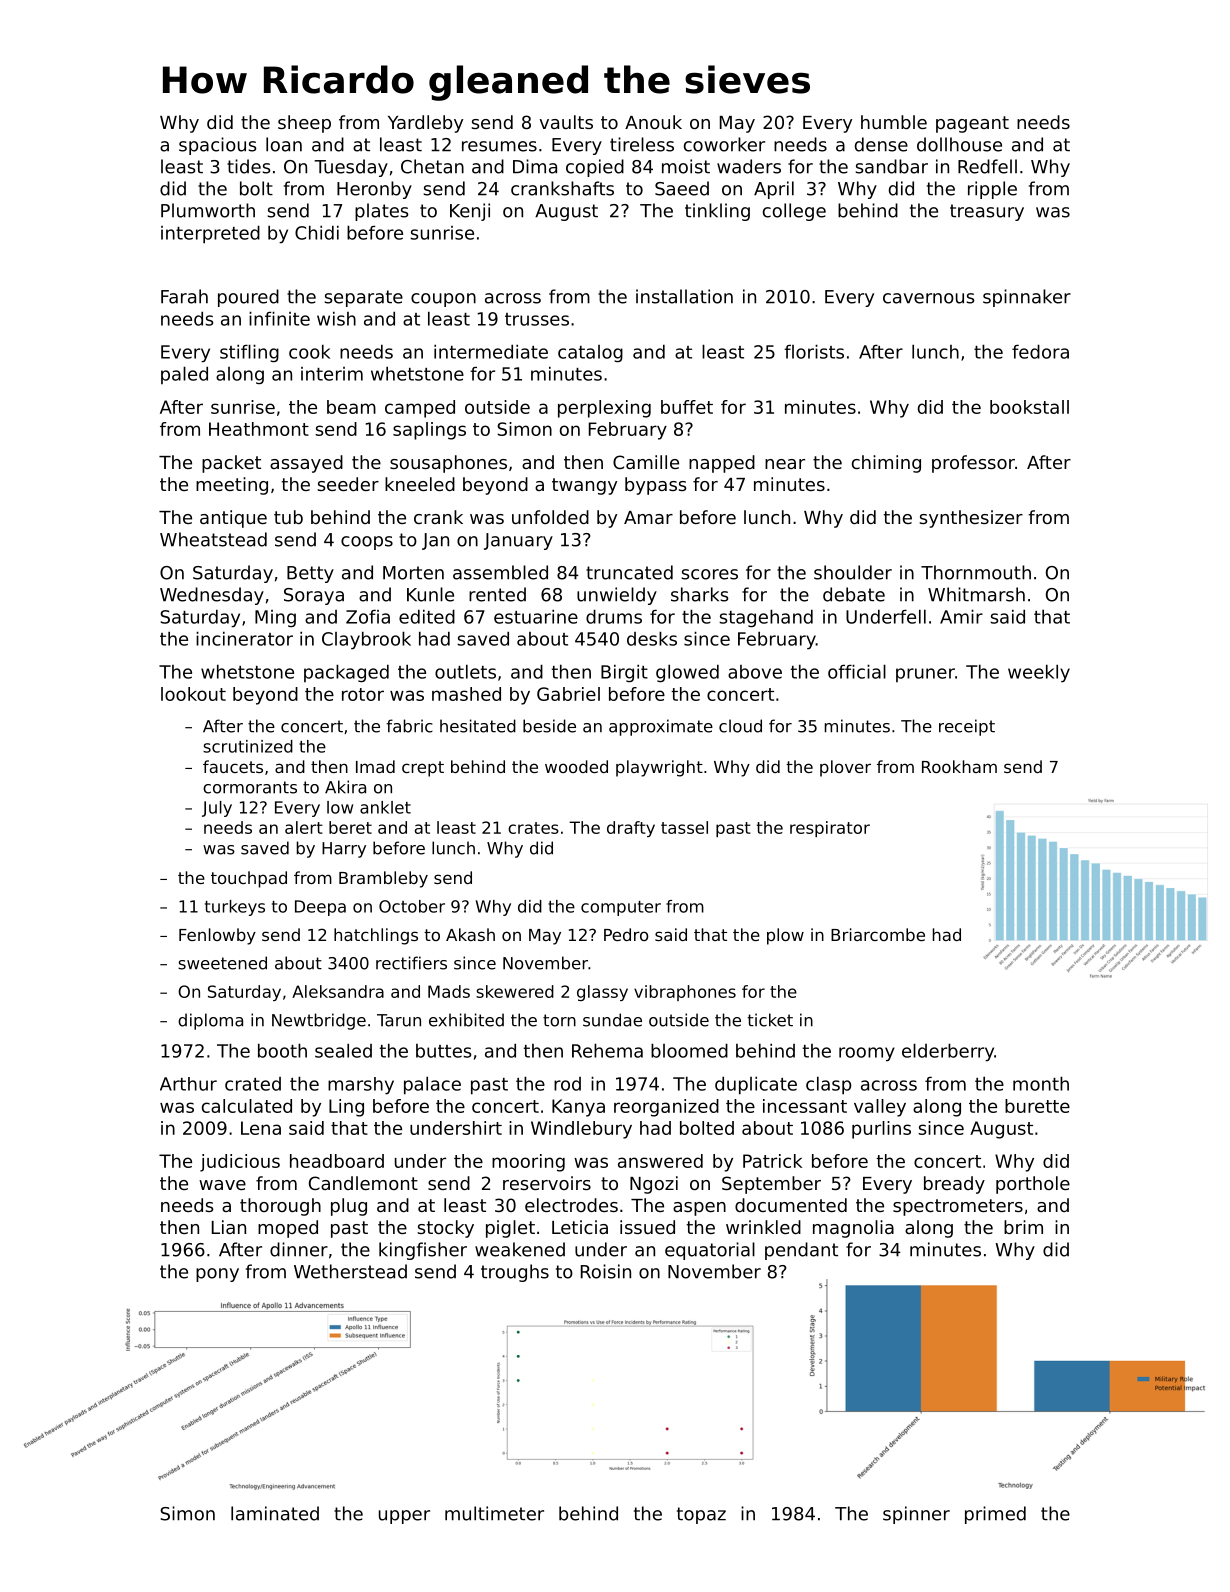 Image resolution: width=1230 pixels, height=1592 pixels. What do you see at coordinates (351, 407) in the document?
I see `beam` at bounding box center [351, 407].
